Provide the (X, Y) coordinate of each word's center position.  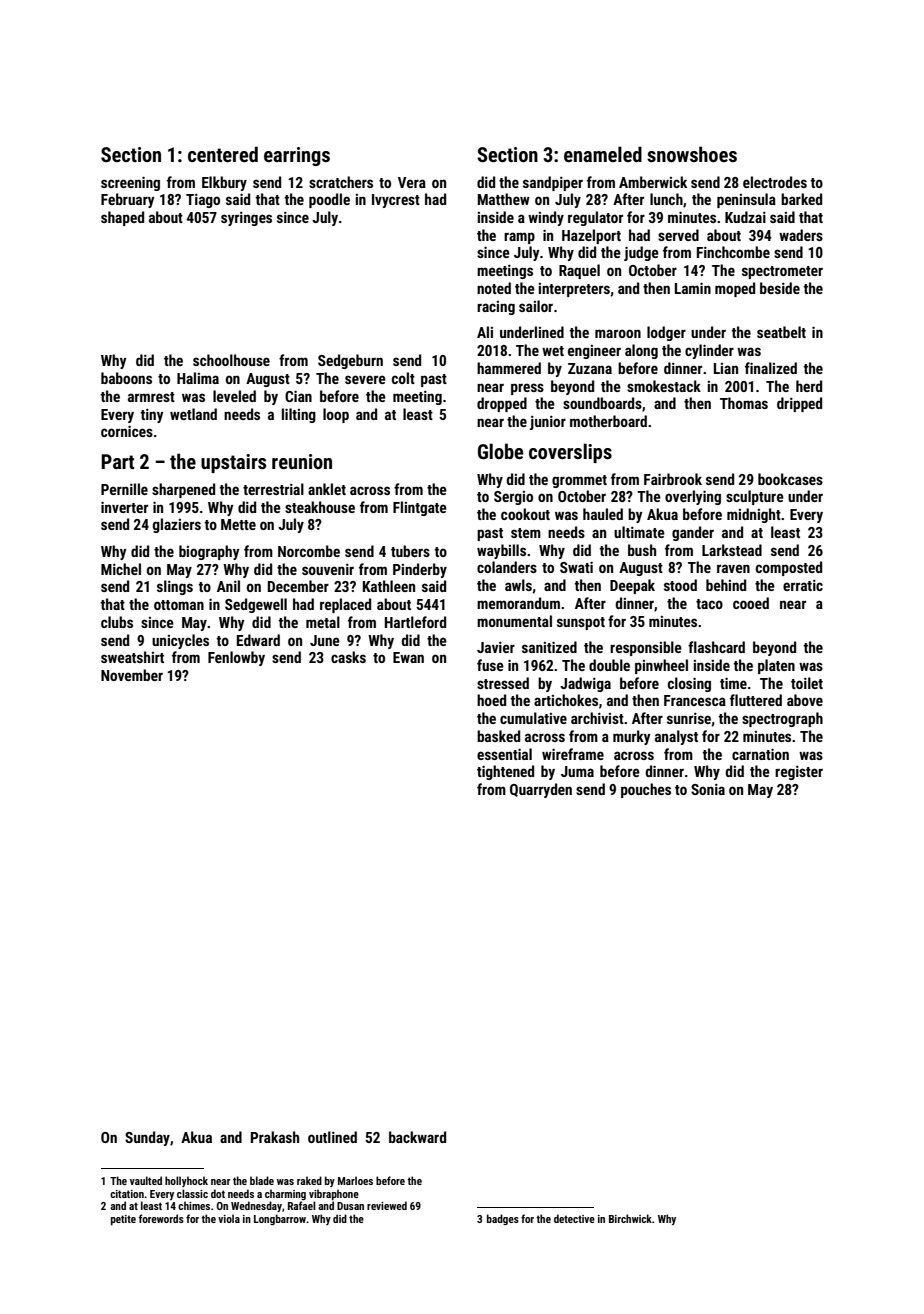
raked (309, 1180)
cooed (751, 603)
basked (498, 736)
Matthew (504, 199)
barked (801, 199)
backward (417, 1137)
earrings (297, 156)
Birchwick (630, 1218)
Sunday (147, 1138)
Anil (228, 586)
